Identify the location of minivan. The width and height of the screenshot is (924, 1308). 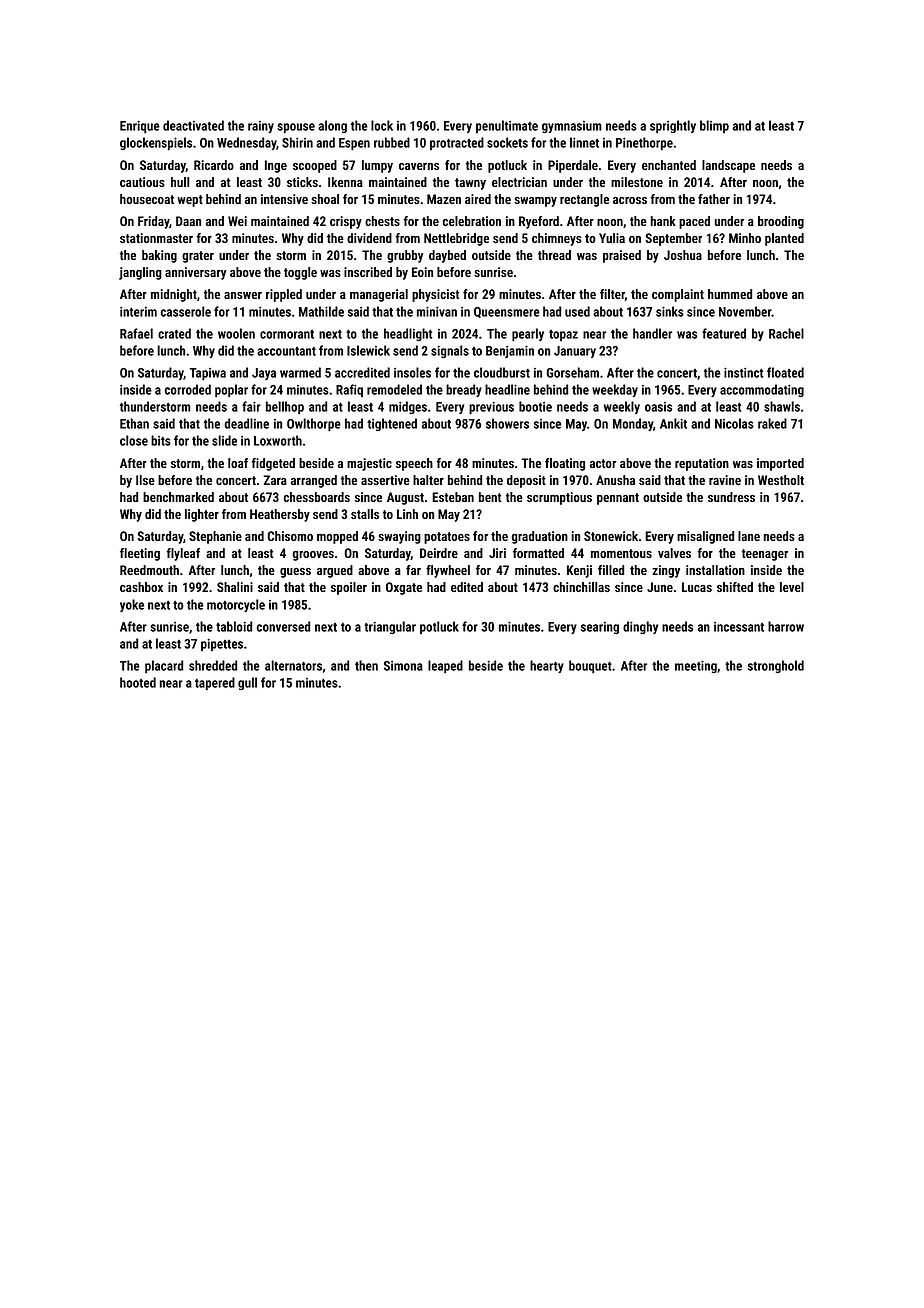
(437, 312).
